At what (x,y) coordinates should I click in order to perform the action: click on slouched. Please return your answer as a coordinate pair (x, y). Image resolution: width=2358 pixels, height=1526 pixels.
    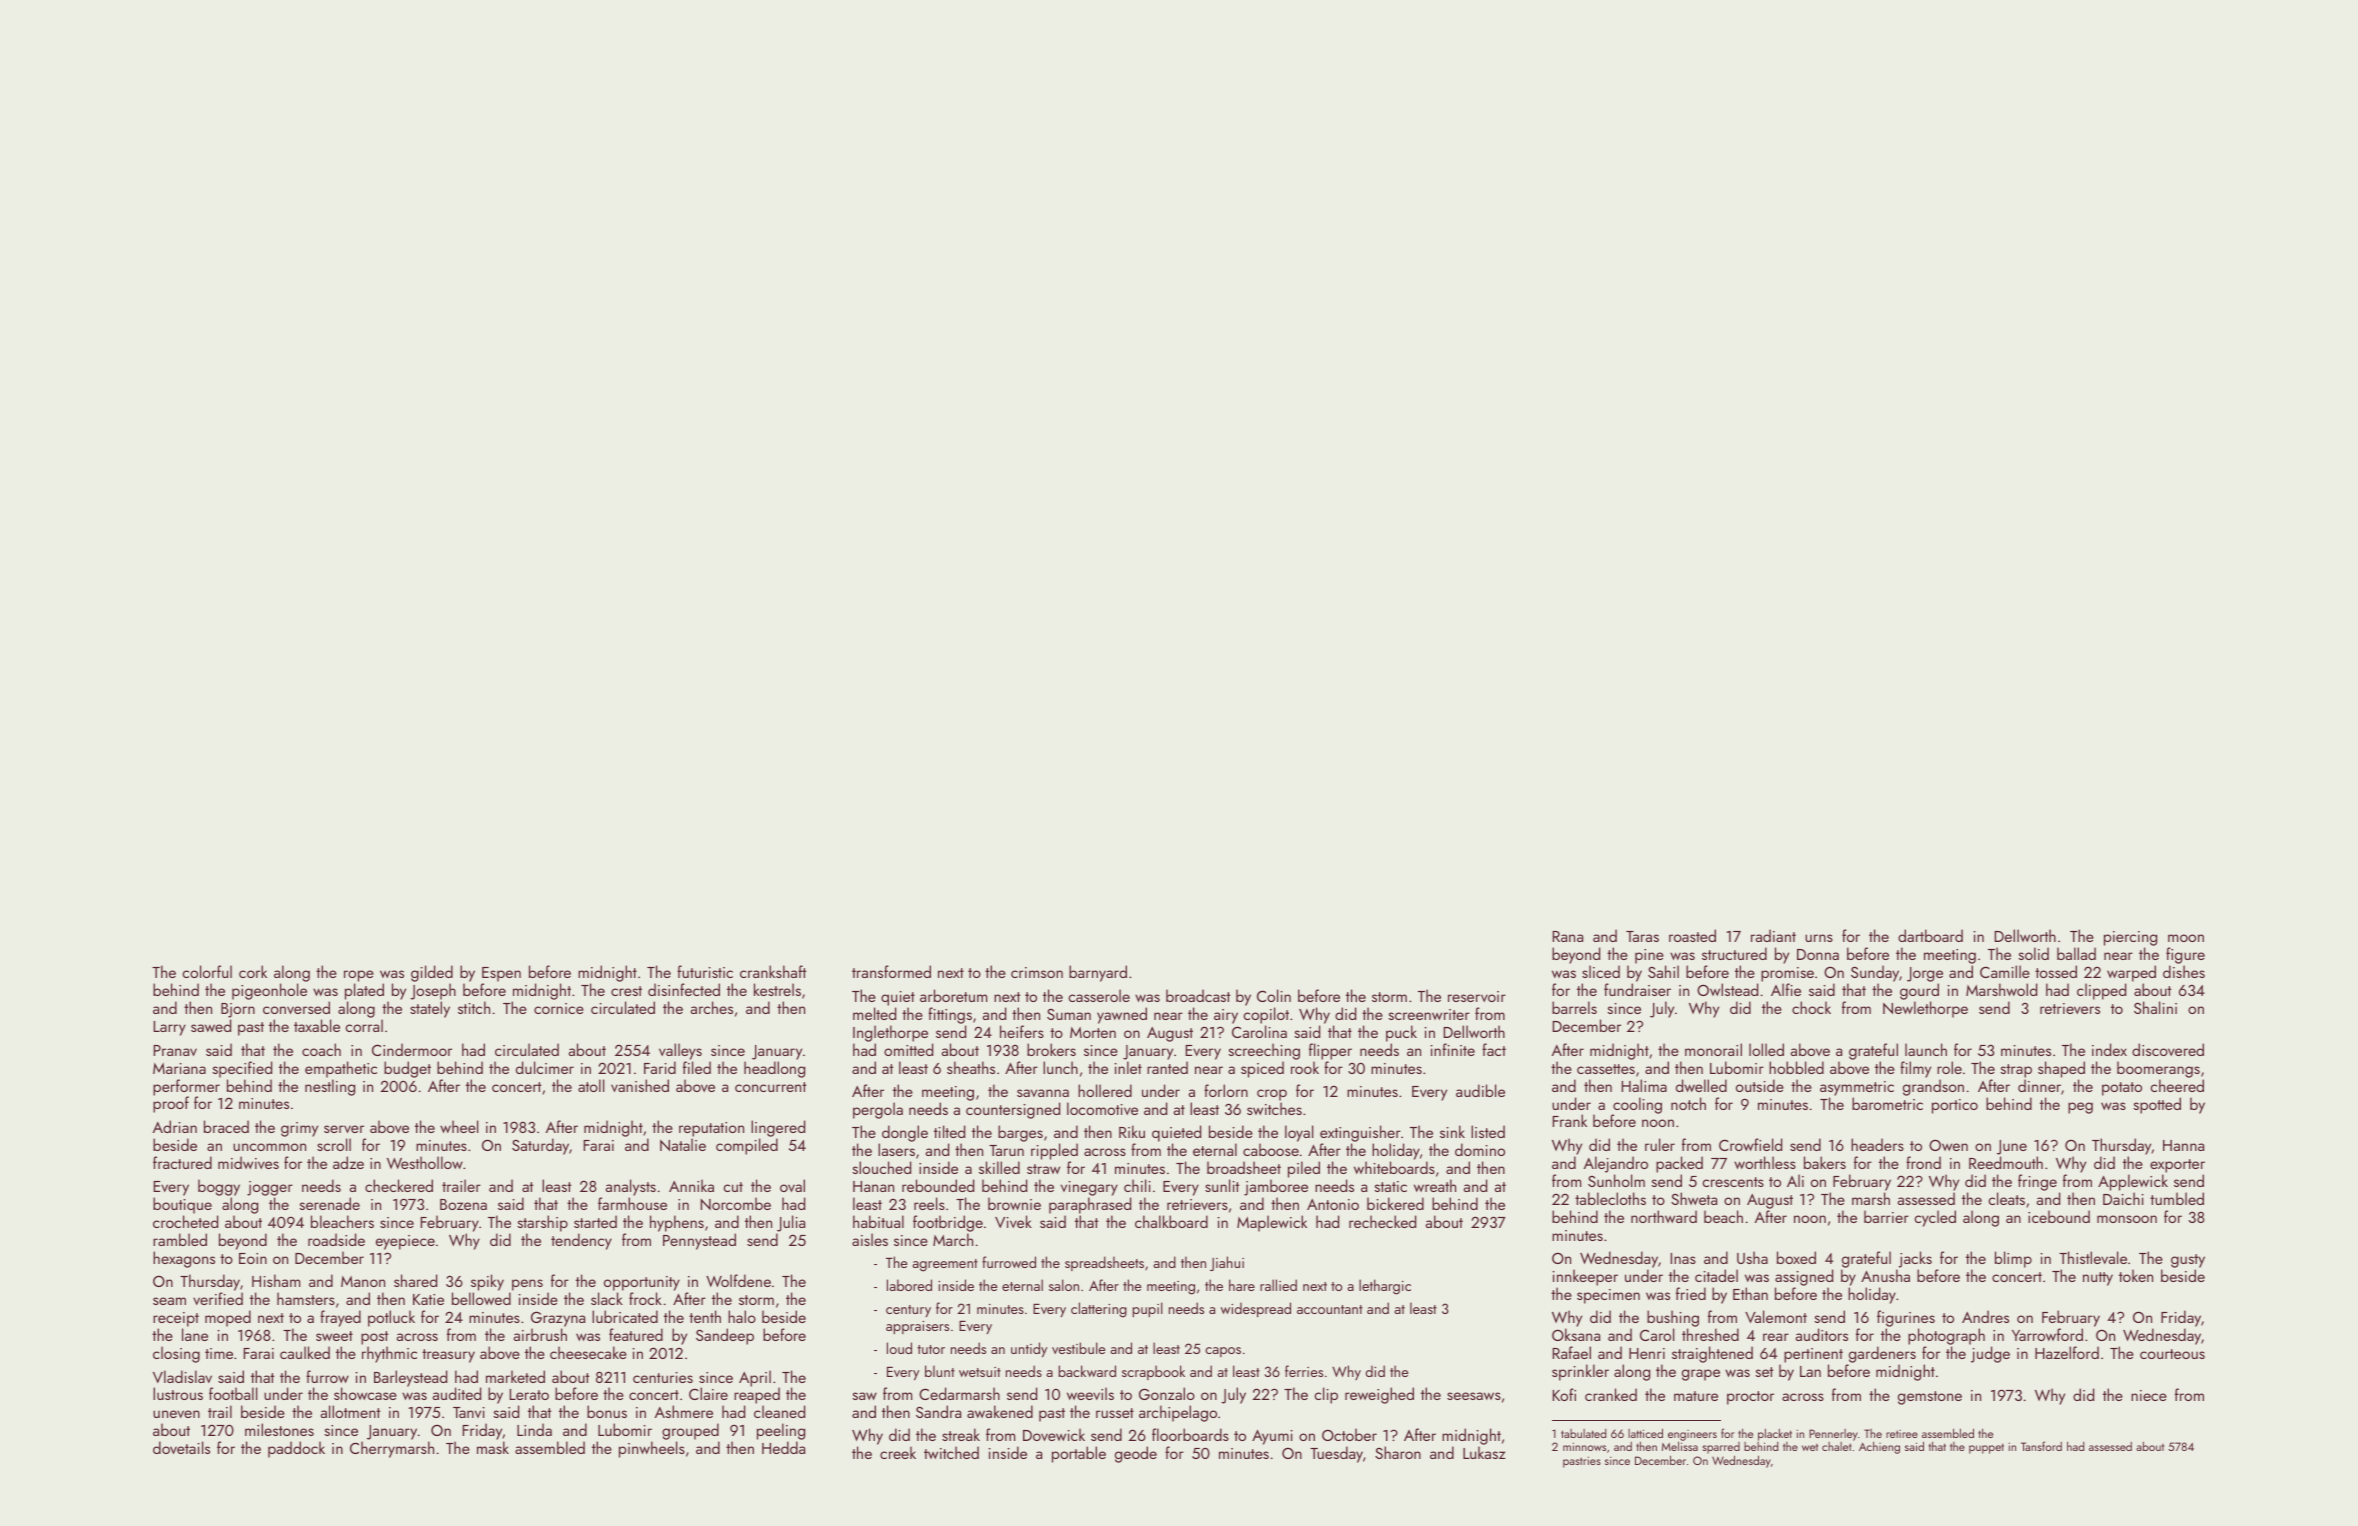
    Looking at the image, I should click on (881, 1167).
